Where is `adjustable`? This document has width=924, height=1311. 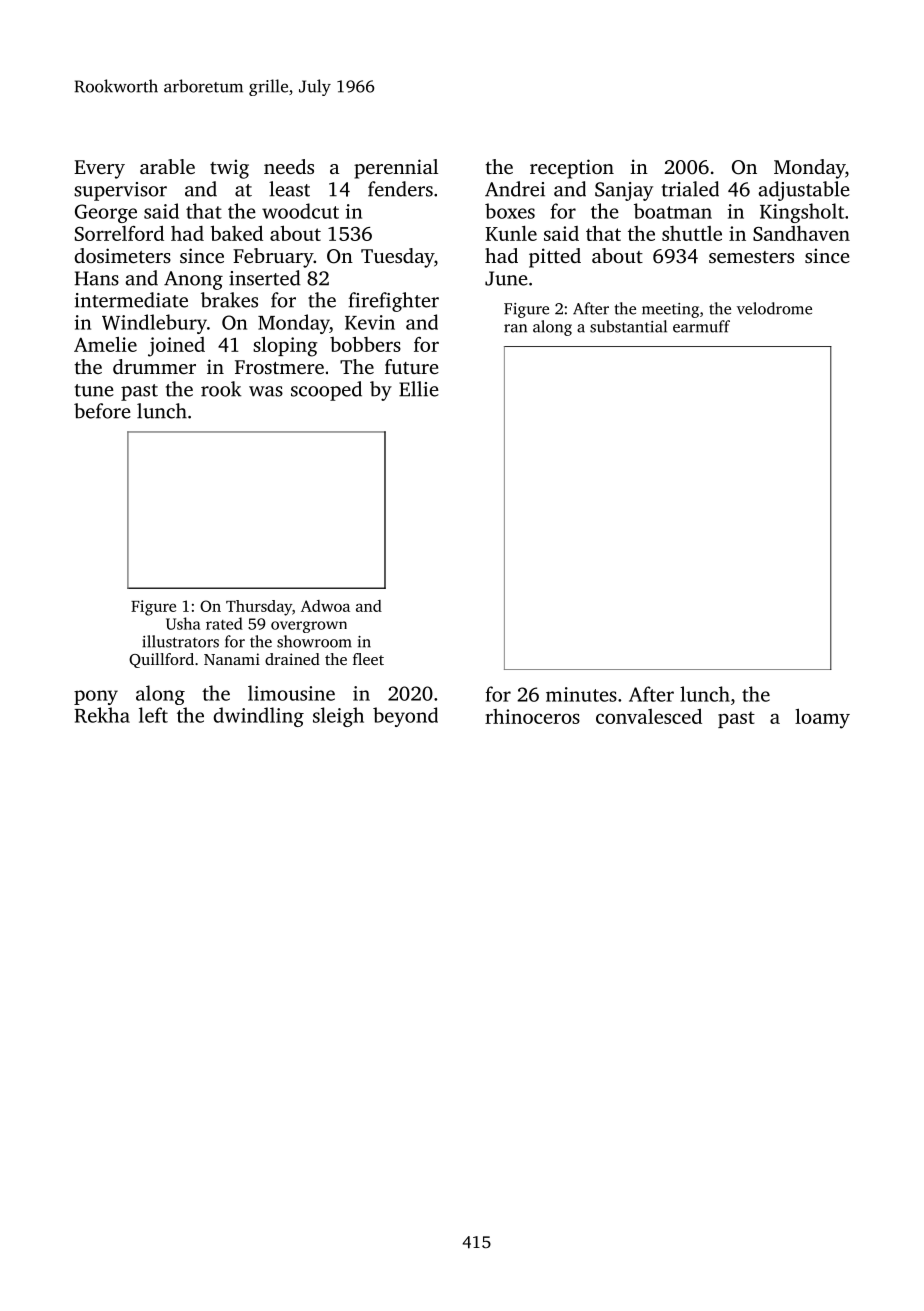
adjustable is located at coordinates (804, 191).
